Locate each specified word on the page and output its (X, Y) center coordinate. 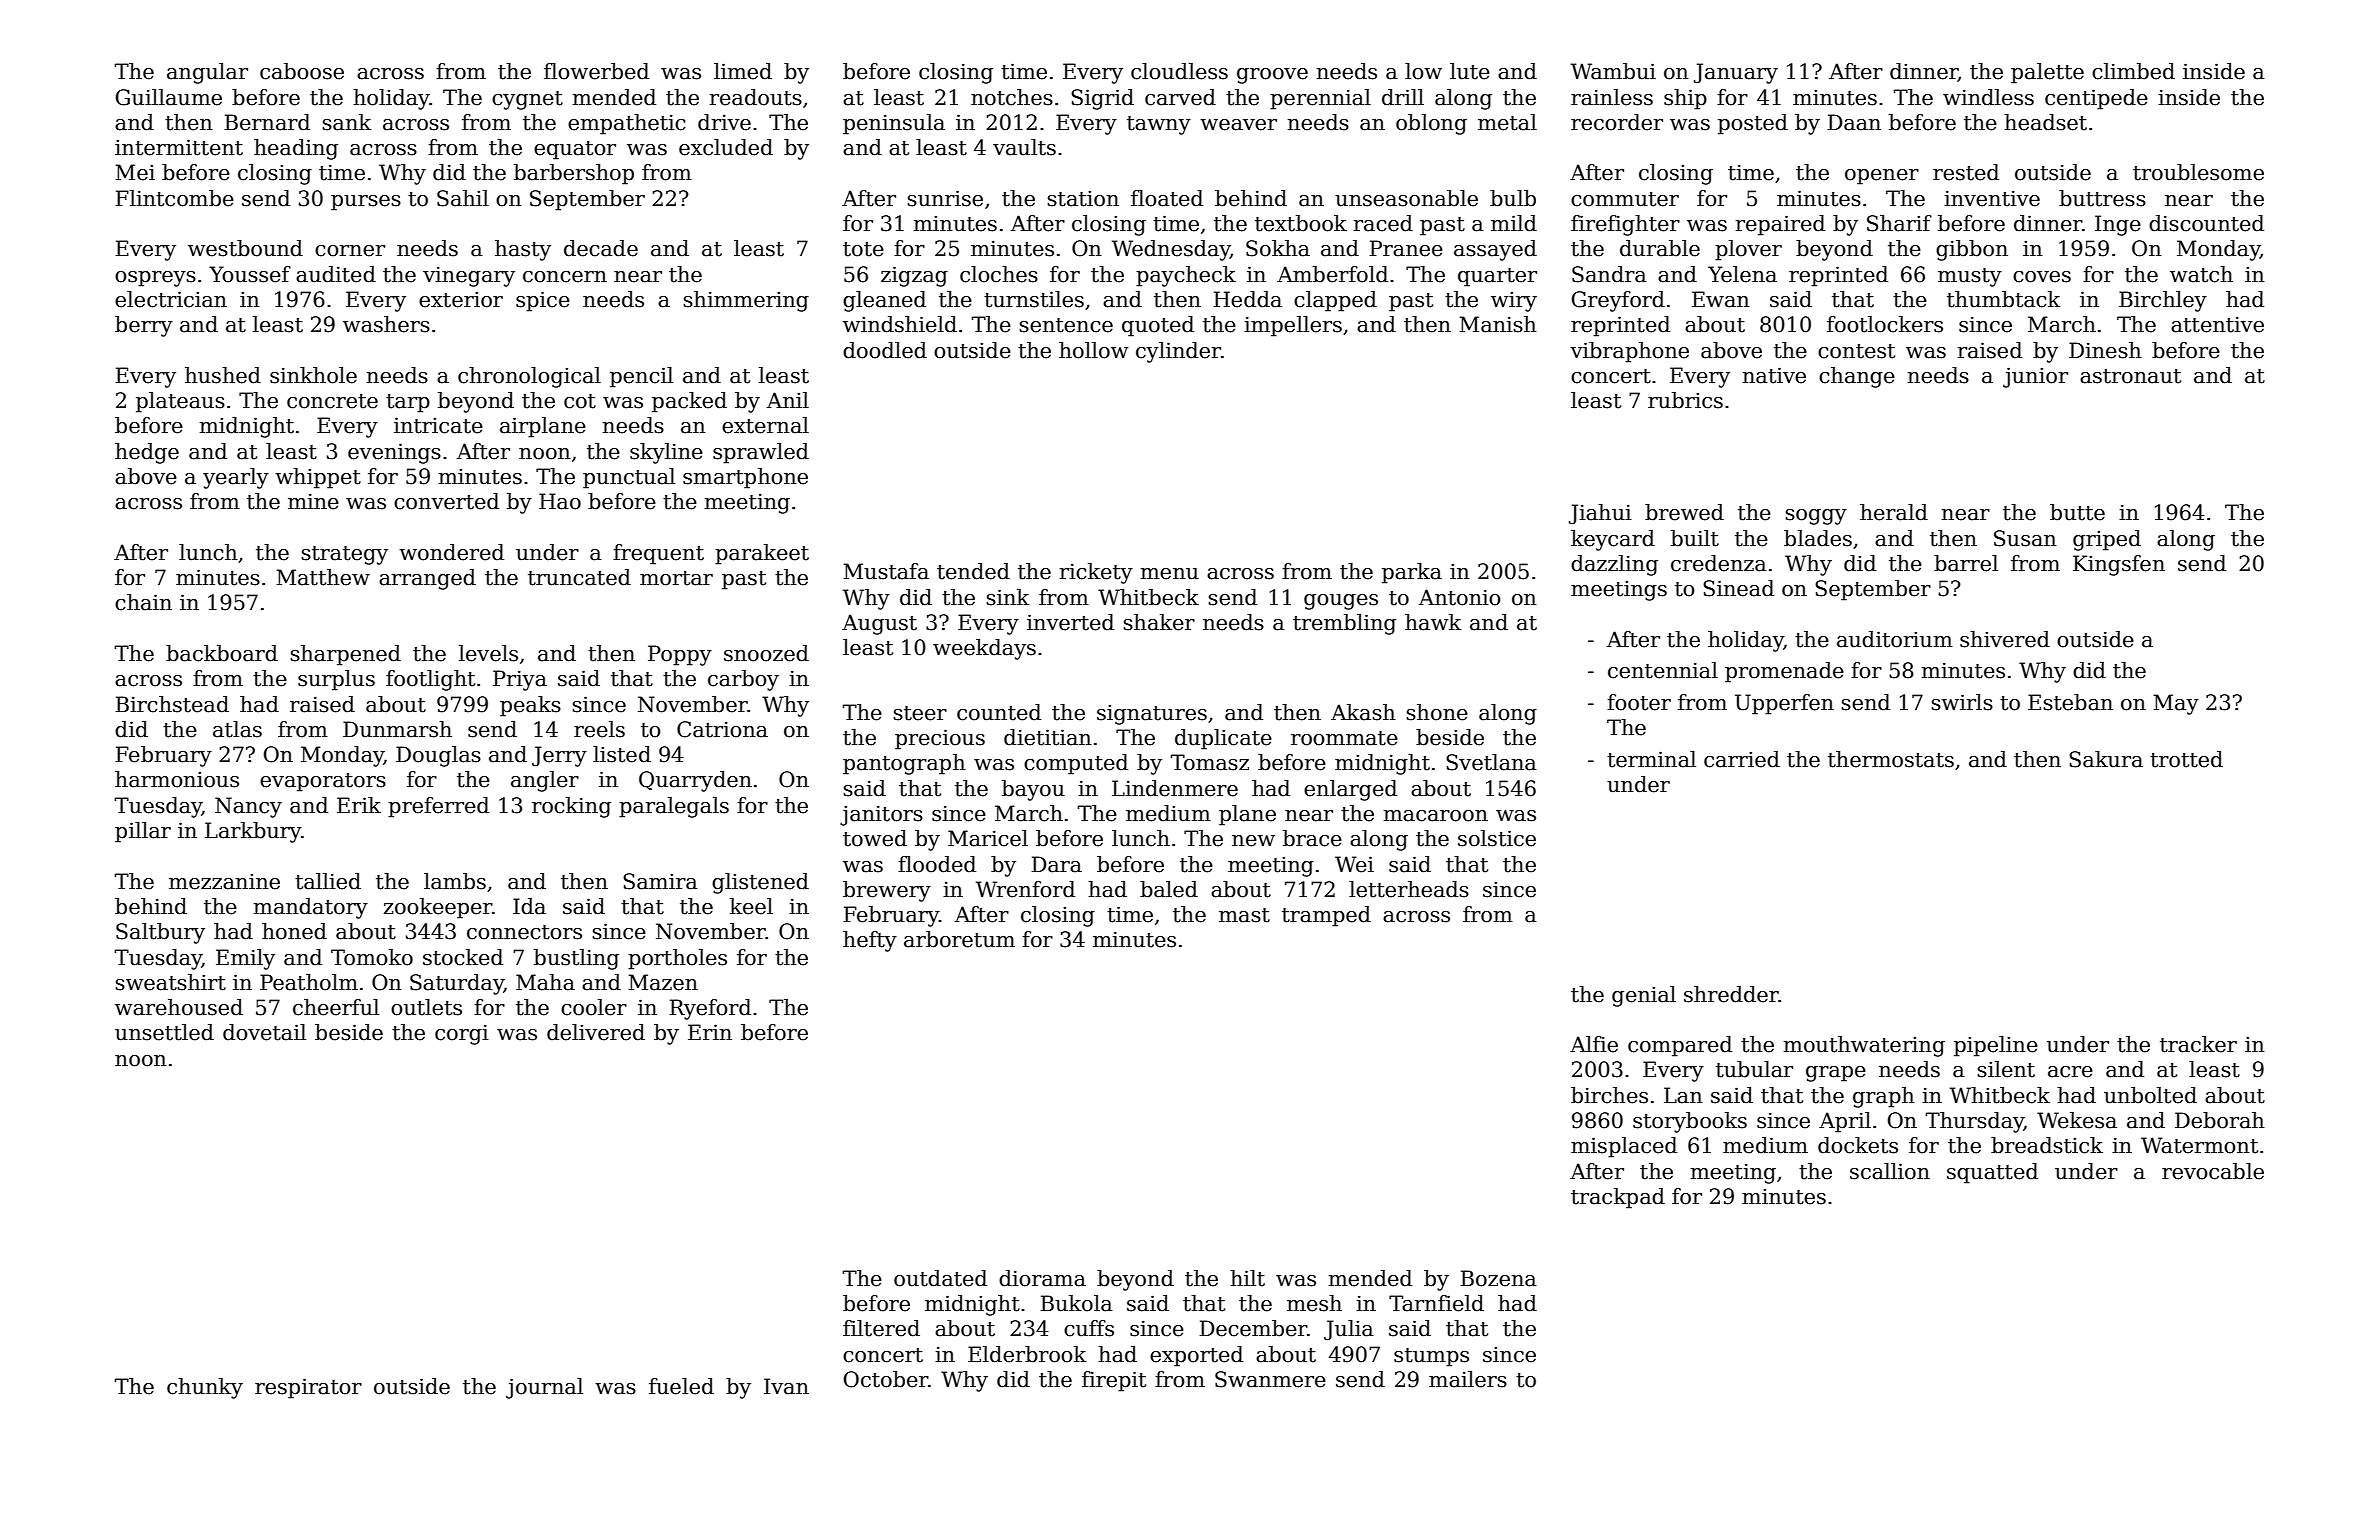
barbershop (574, 174)
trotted (2186, 759)
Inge (2118, 225)
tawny (1159, 125)
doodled (885, 350)
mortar (676, 578)
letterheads (1409, 889)
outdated (940, 1278)
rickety (1096, 573)
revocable (2213, 1171)
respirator (308, 1388)
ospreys (155, 279)
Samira (660, 881)
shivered (2005, 639)
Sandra (1609, 274)
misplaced (1624, 1147)
